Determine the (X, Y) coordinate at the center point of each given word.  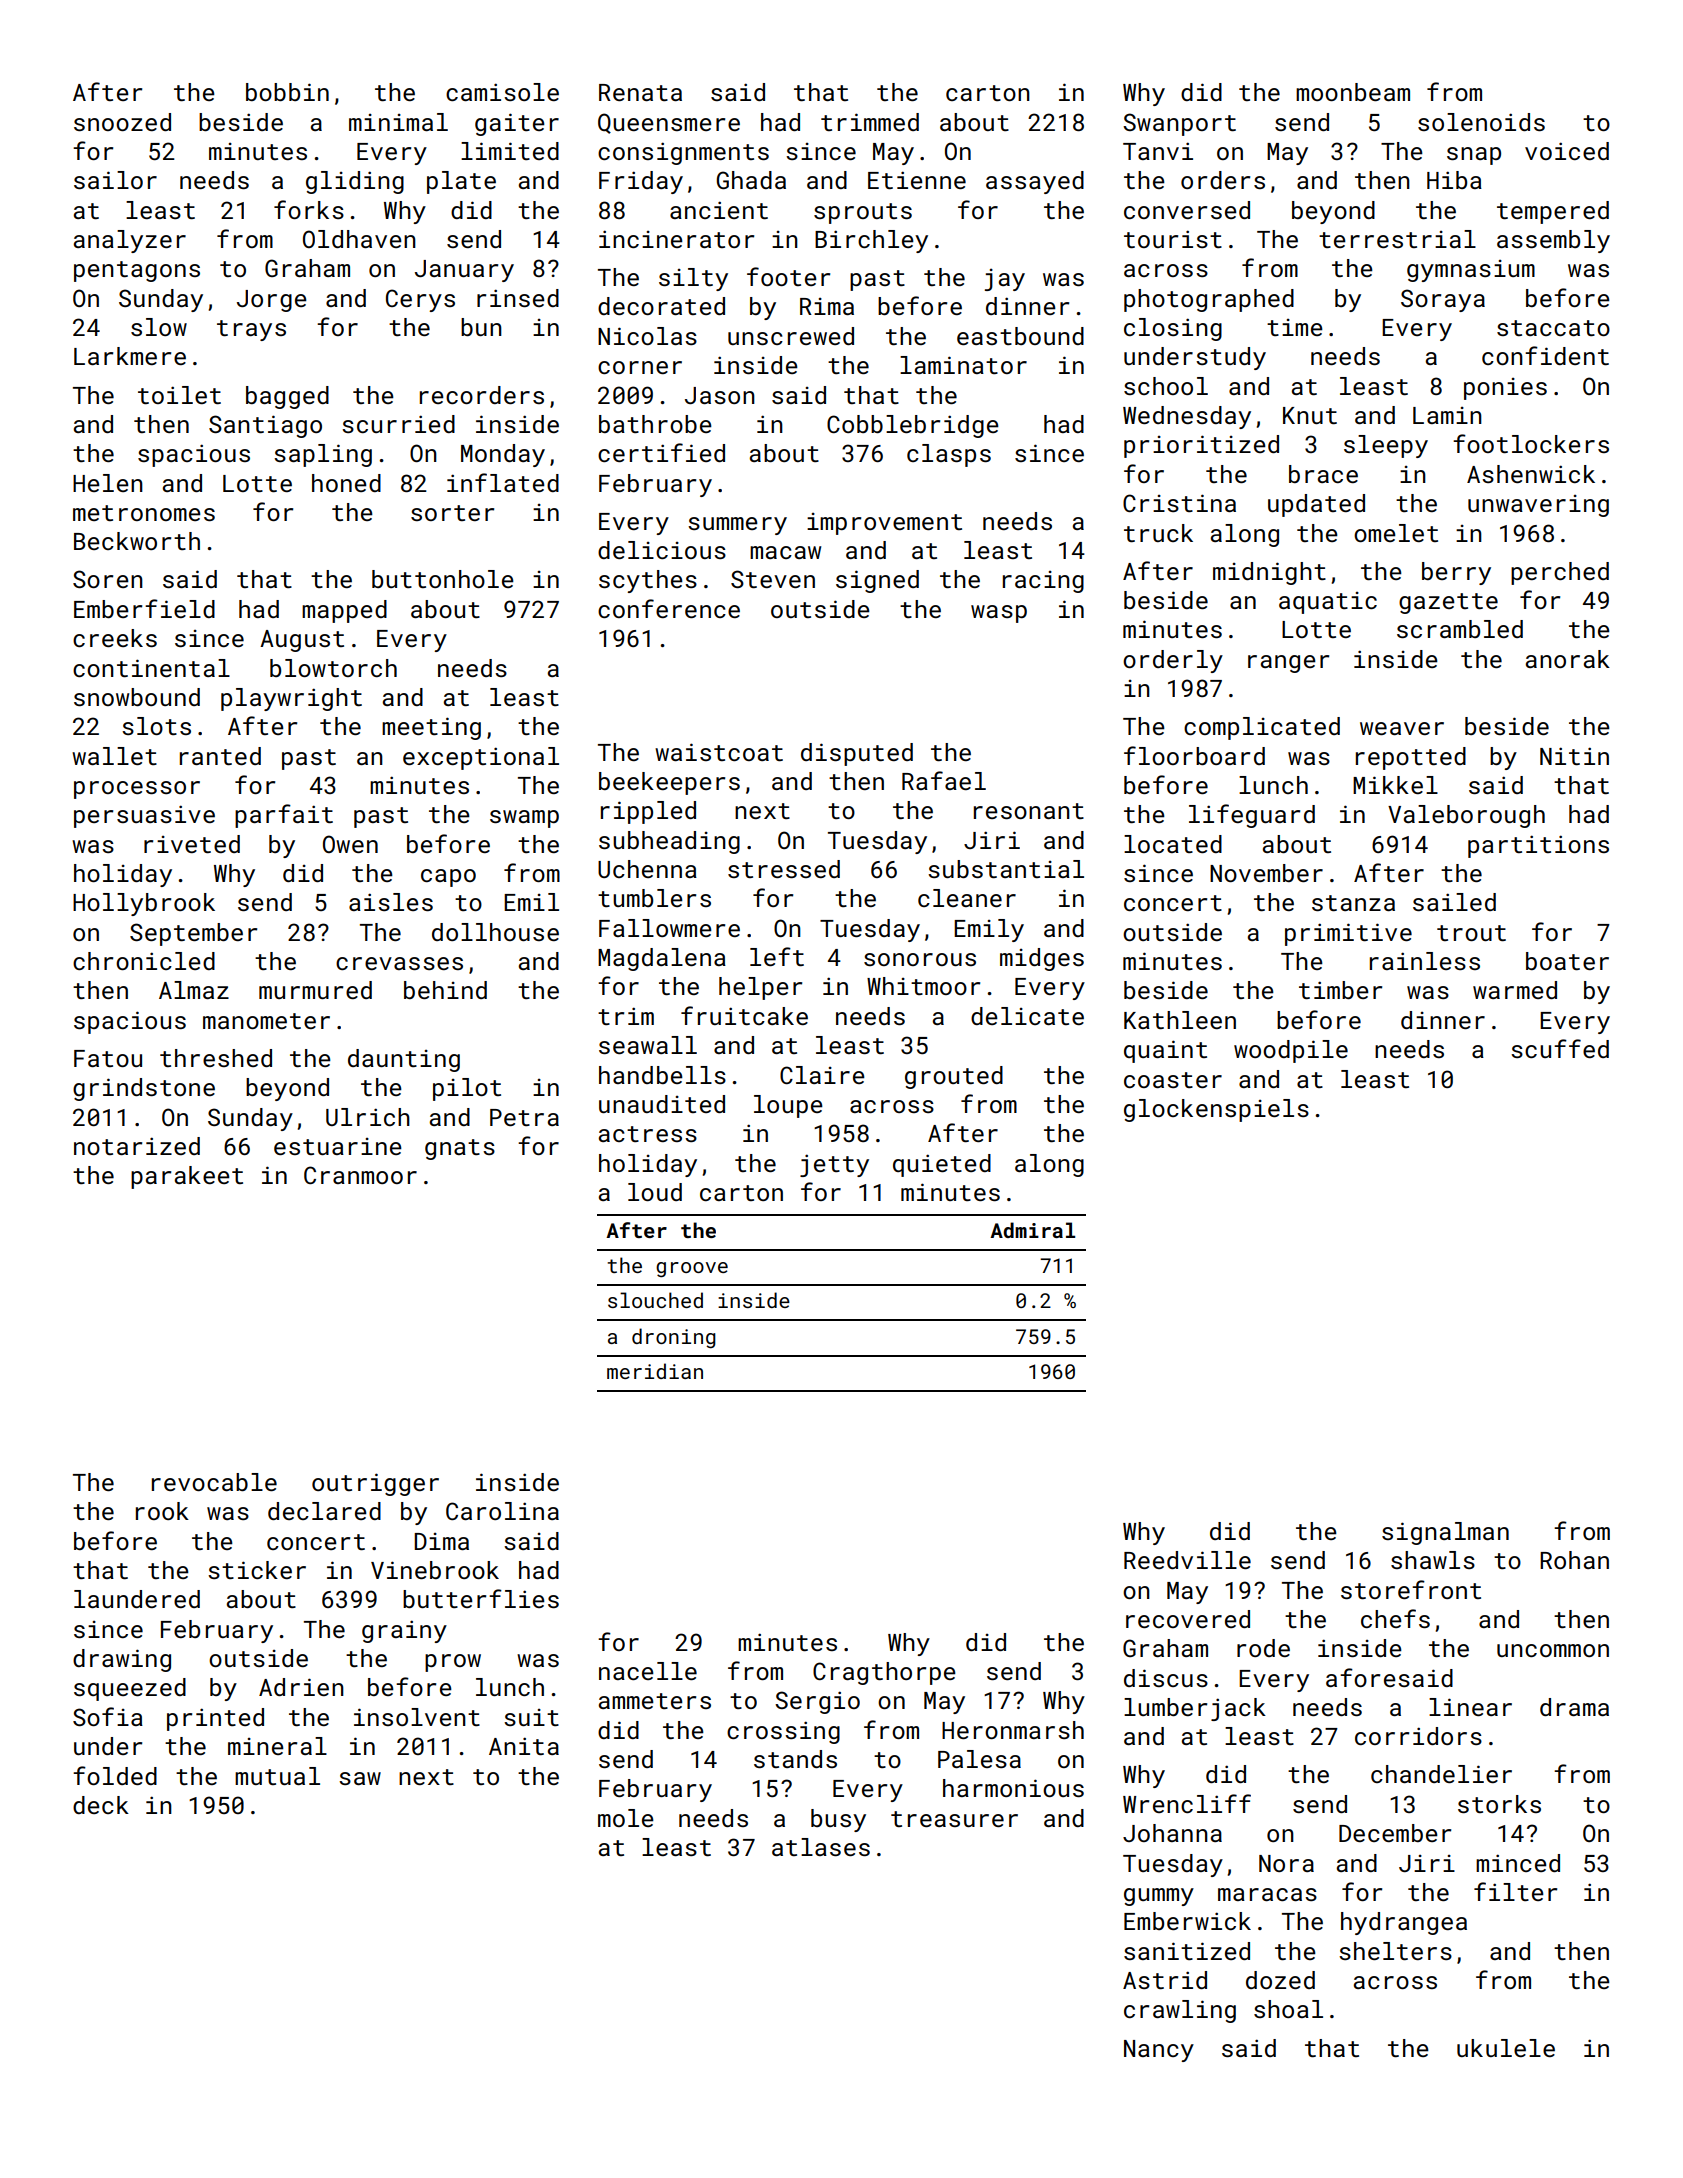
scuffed (1560, 1048)
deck (101, 1805)
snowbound (137, 697)
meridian (655, 1371)
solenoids (1481, 122)
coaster (1173, 1080)
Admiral (1032, 1230)
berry (1456, 573)
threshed (216, 1058)
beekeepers (669, 783)
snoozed (122, 122)
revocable (214, 1482)
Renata (640, 92)
